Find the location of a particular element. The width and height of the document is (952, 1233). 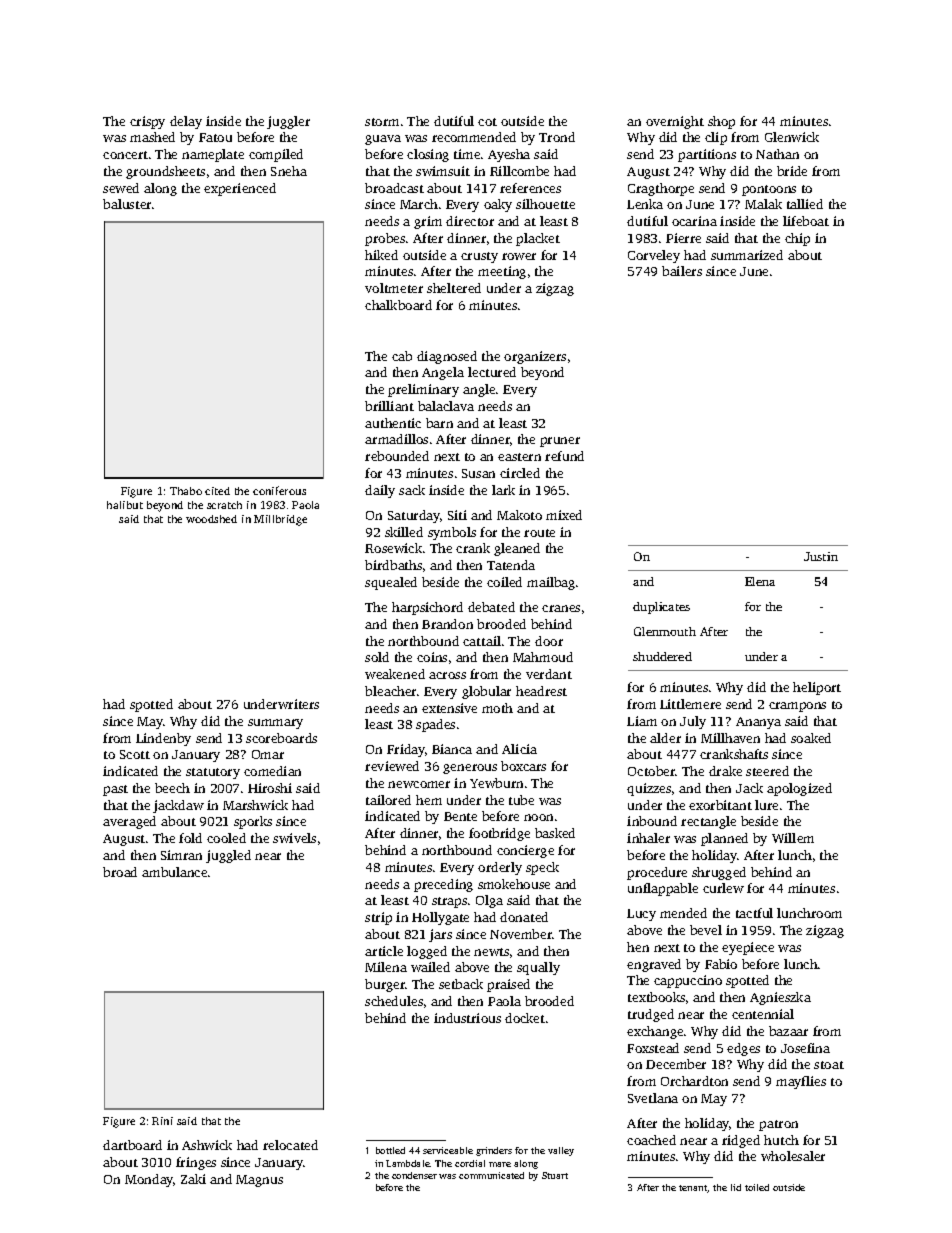

experienced is located at coordinates (240, 189).
